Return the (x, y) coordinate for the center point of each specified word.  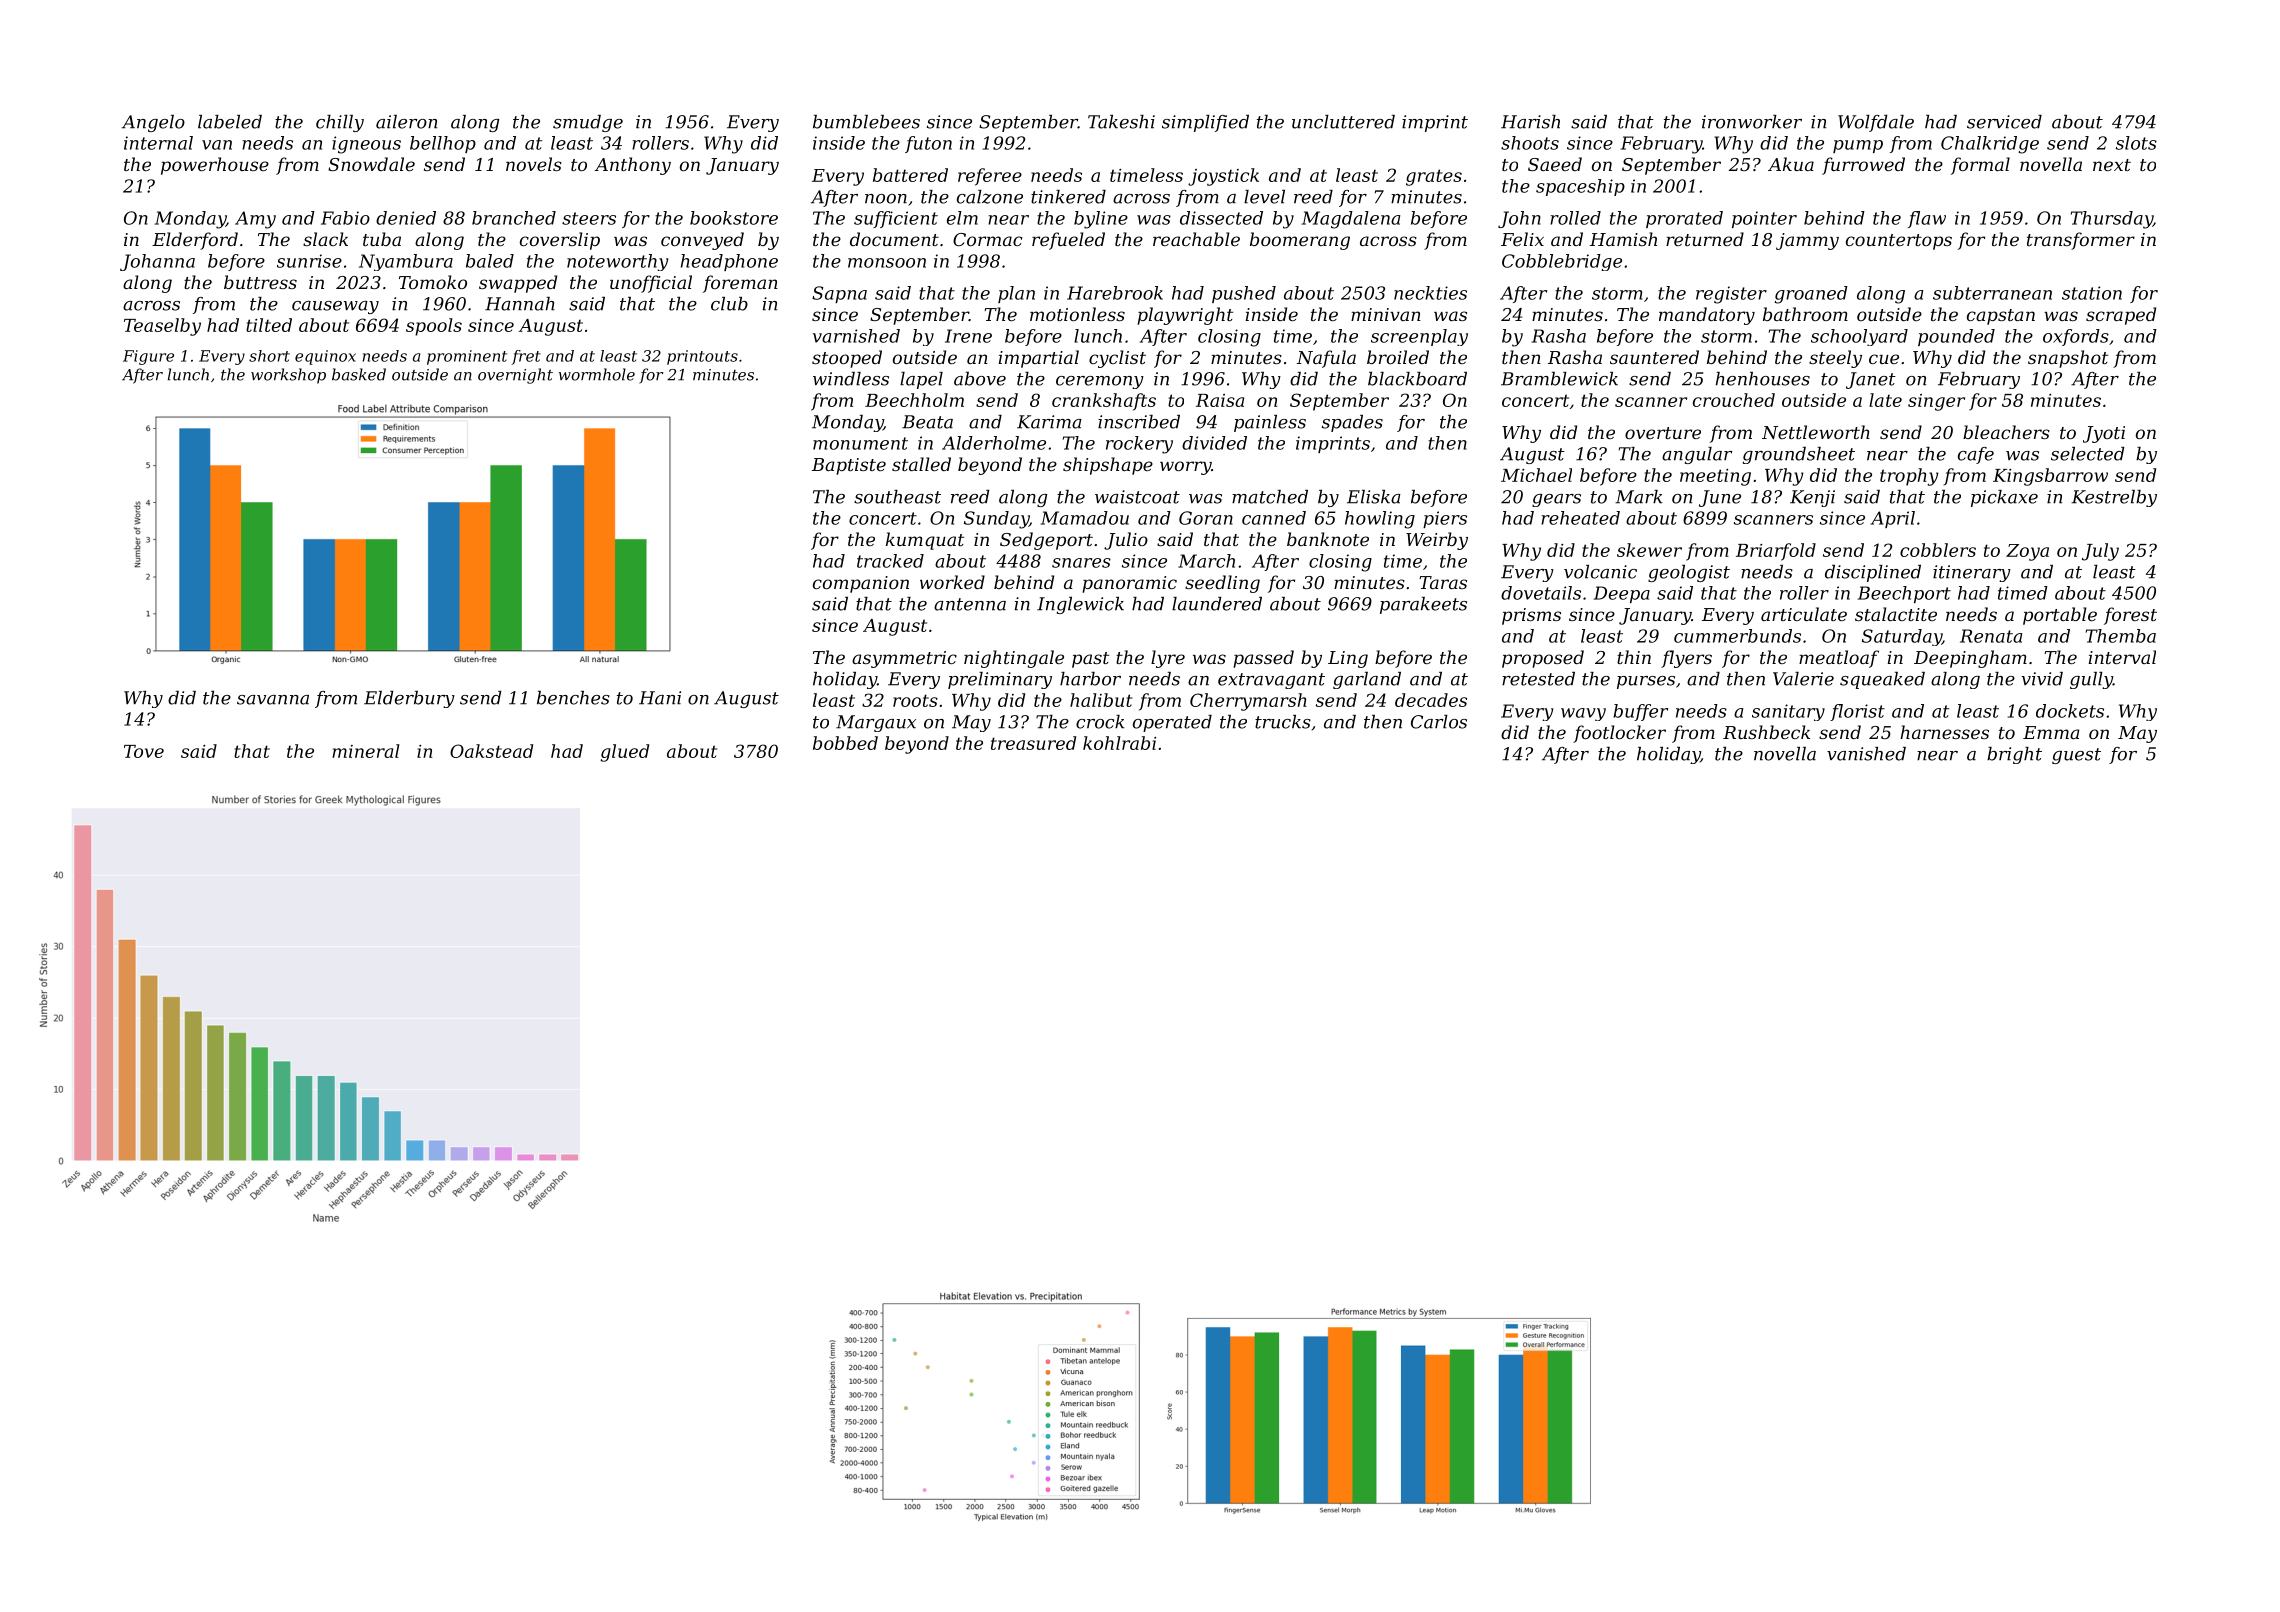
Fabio (345, 218)
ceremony (1100, 382)
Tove (144, 751)
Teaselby (162, 327)
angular (1697, 455)
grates (1434, 177)
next (2112, 165)
